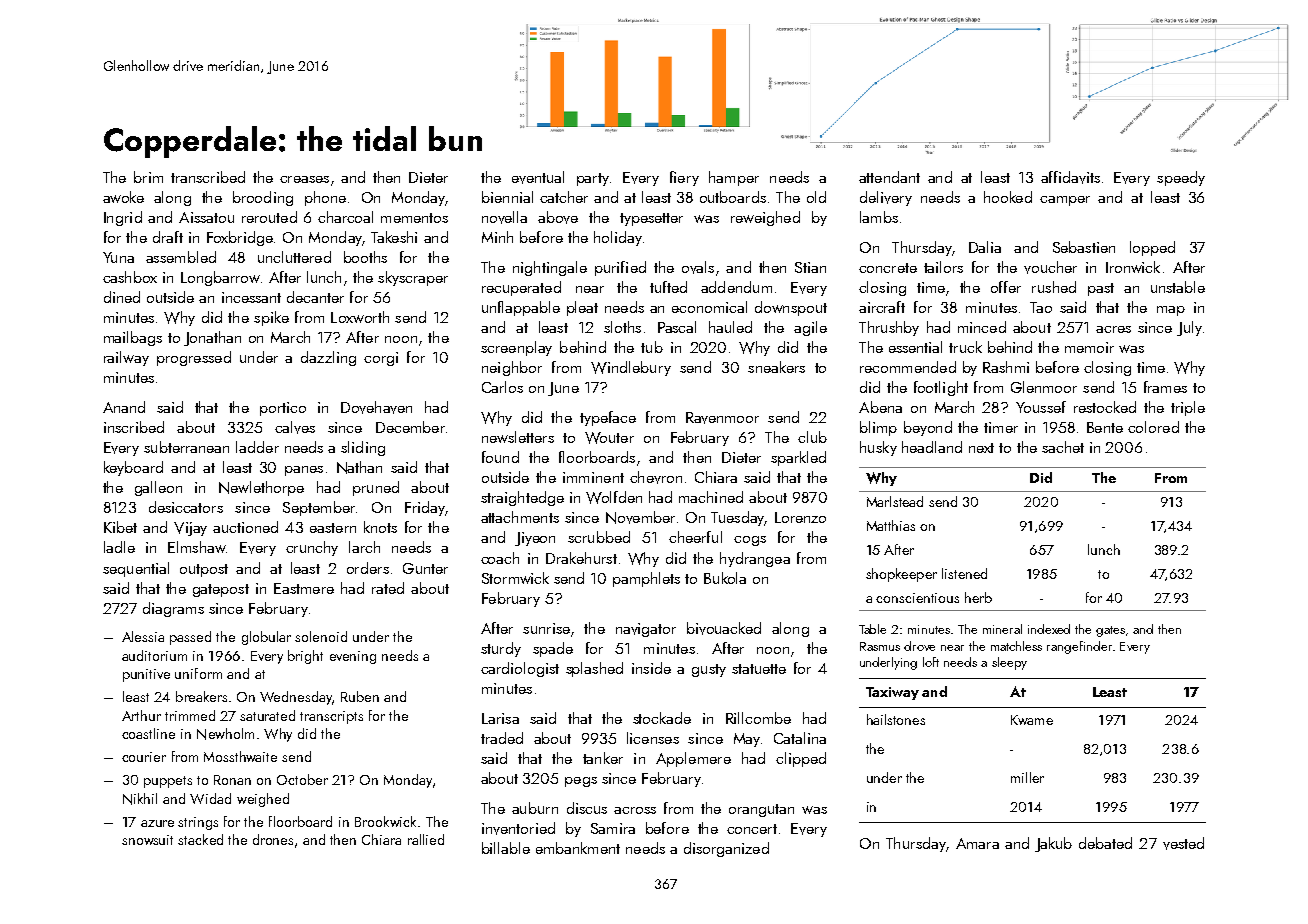 The height and width of the document is (924, 1308). Describe the element at coordinates (662, 718) in the document. I see `stockade` at that location.
